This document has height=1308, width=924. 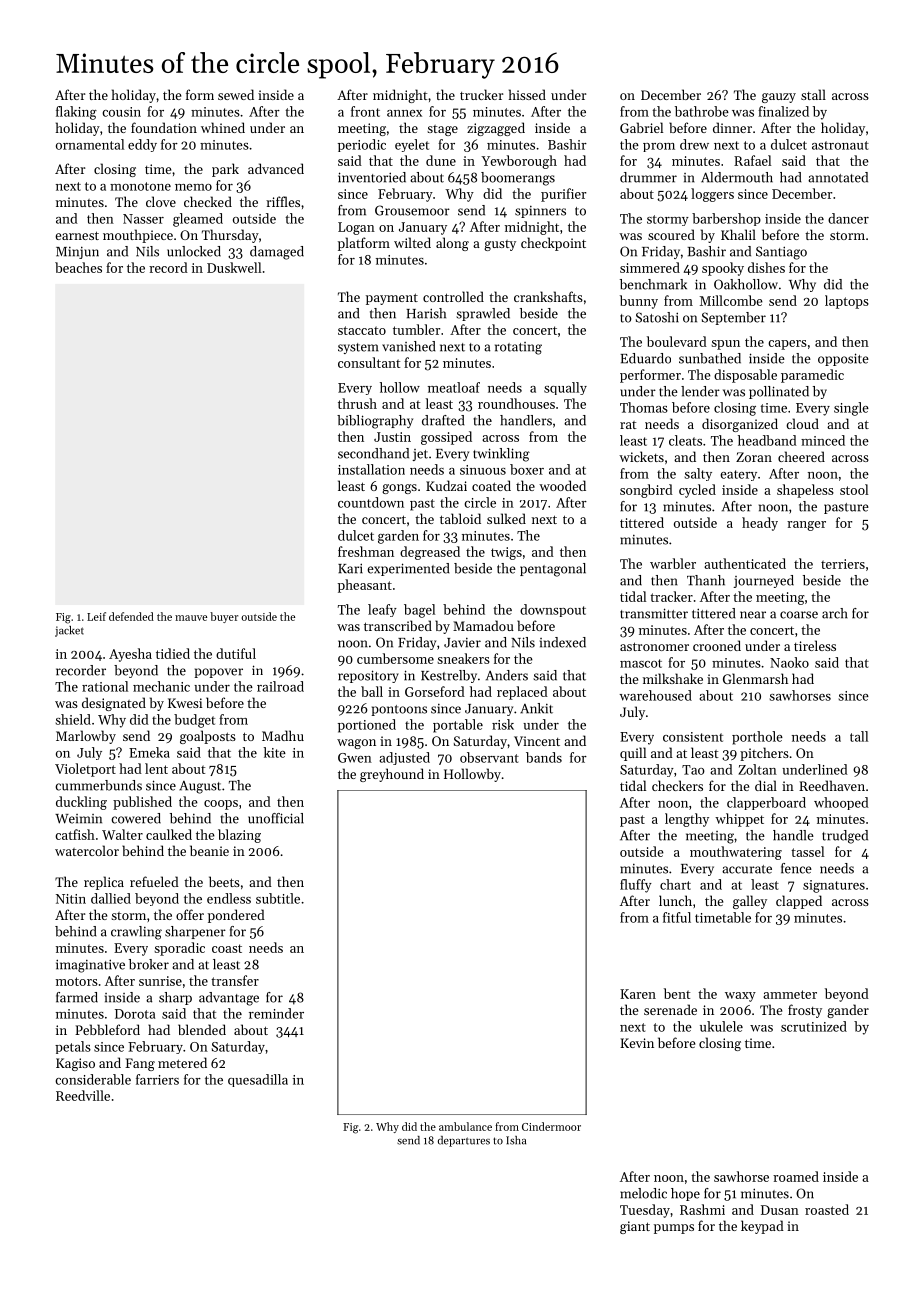 I want to click on cleats, so click(x=685, y=440).
